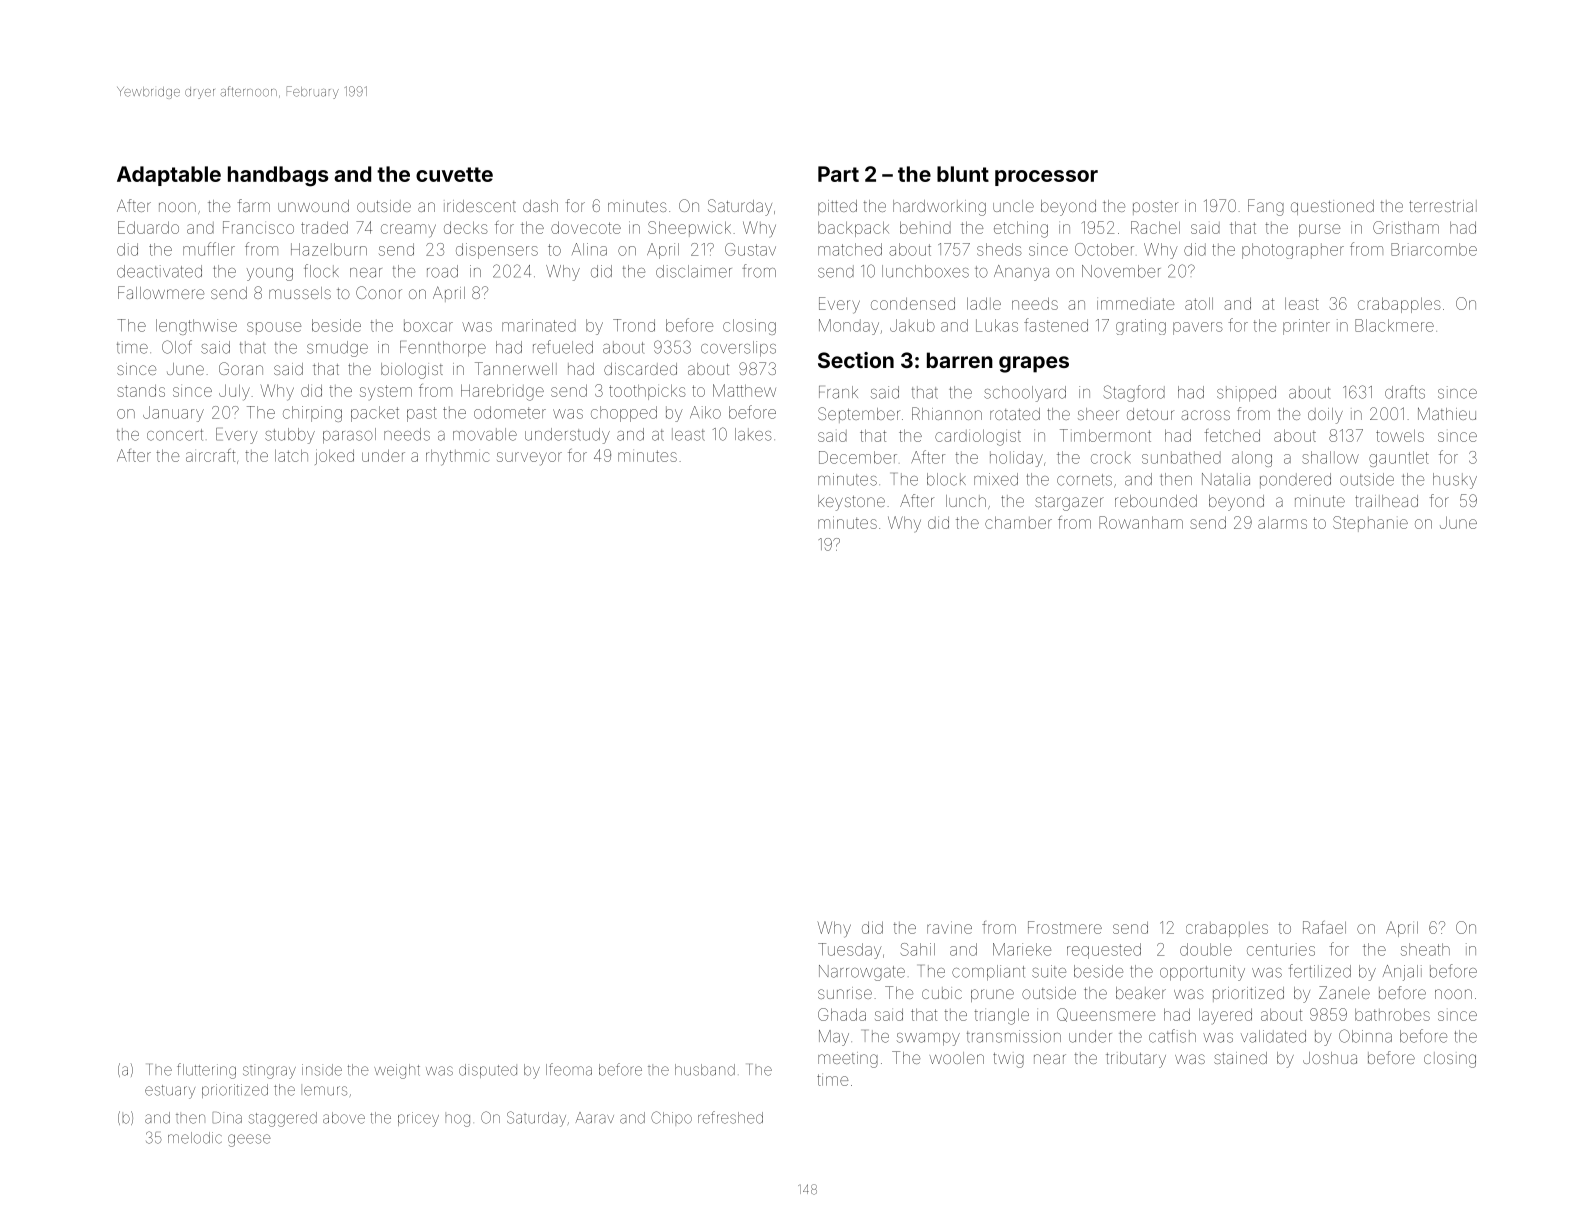 This screenshot has width=1594, height=1232. I want to click on inside, so click(322, 1070).
